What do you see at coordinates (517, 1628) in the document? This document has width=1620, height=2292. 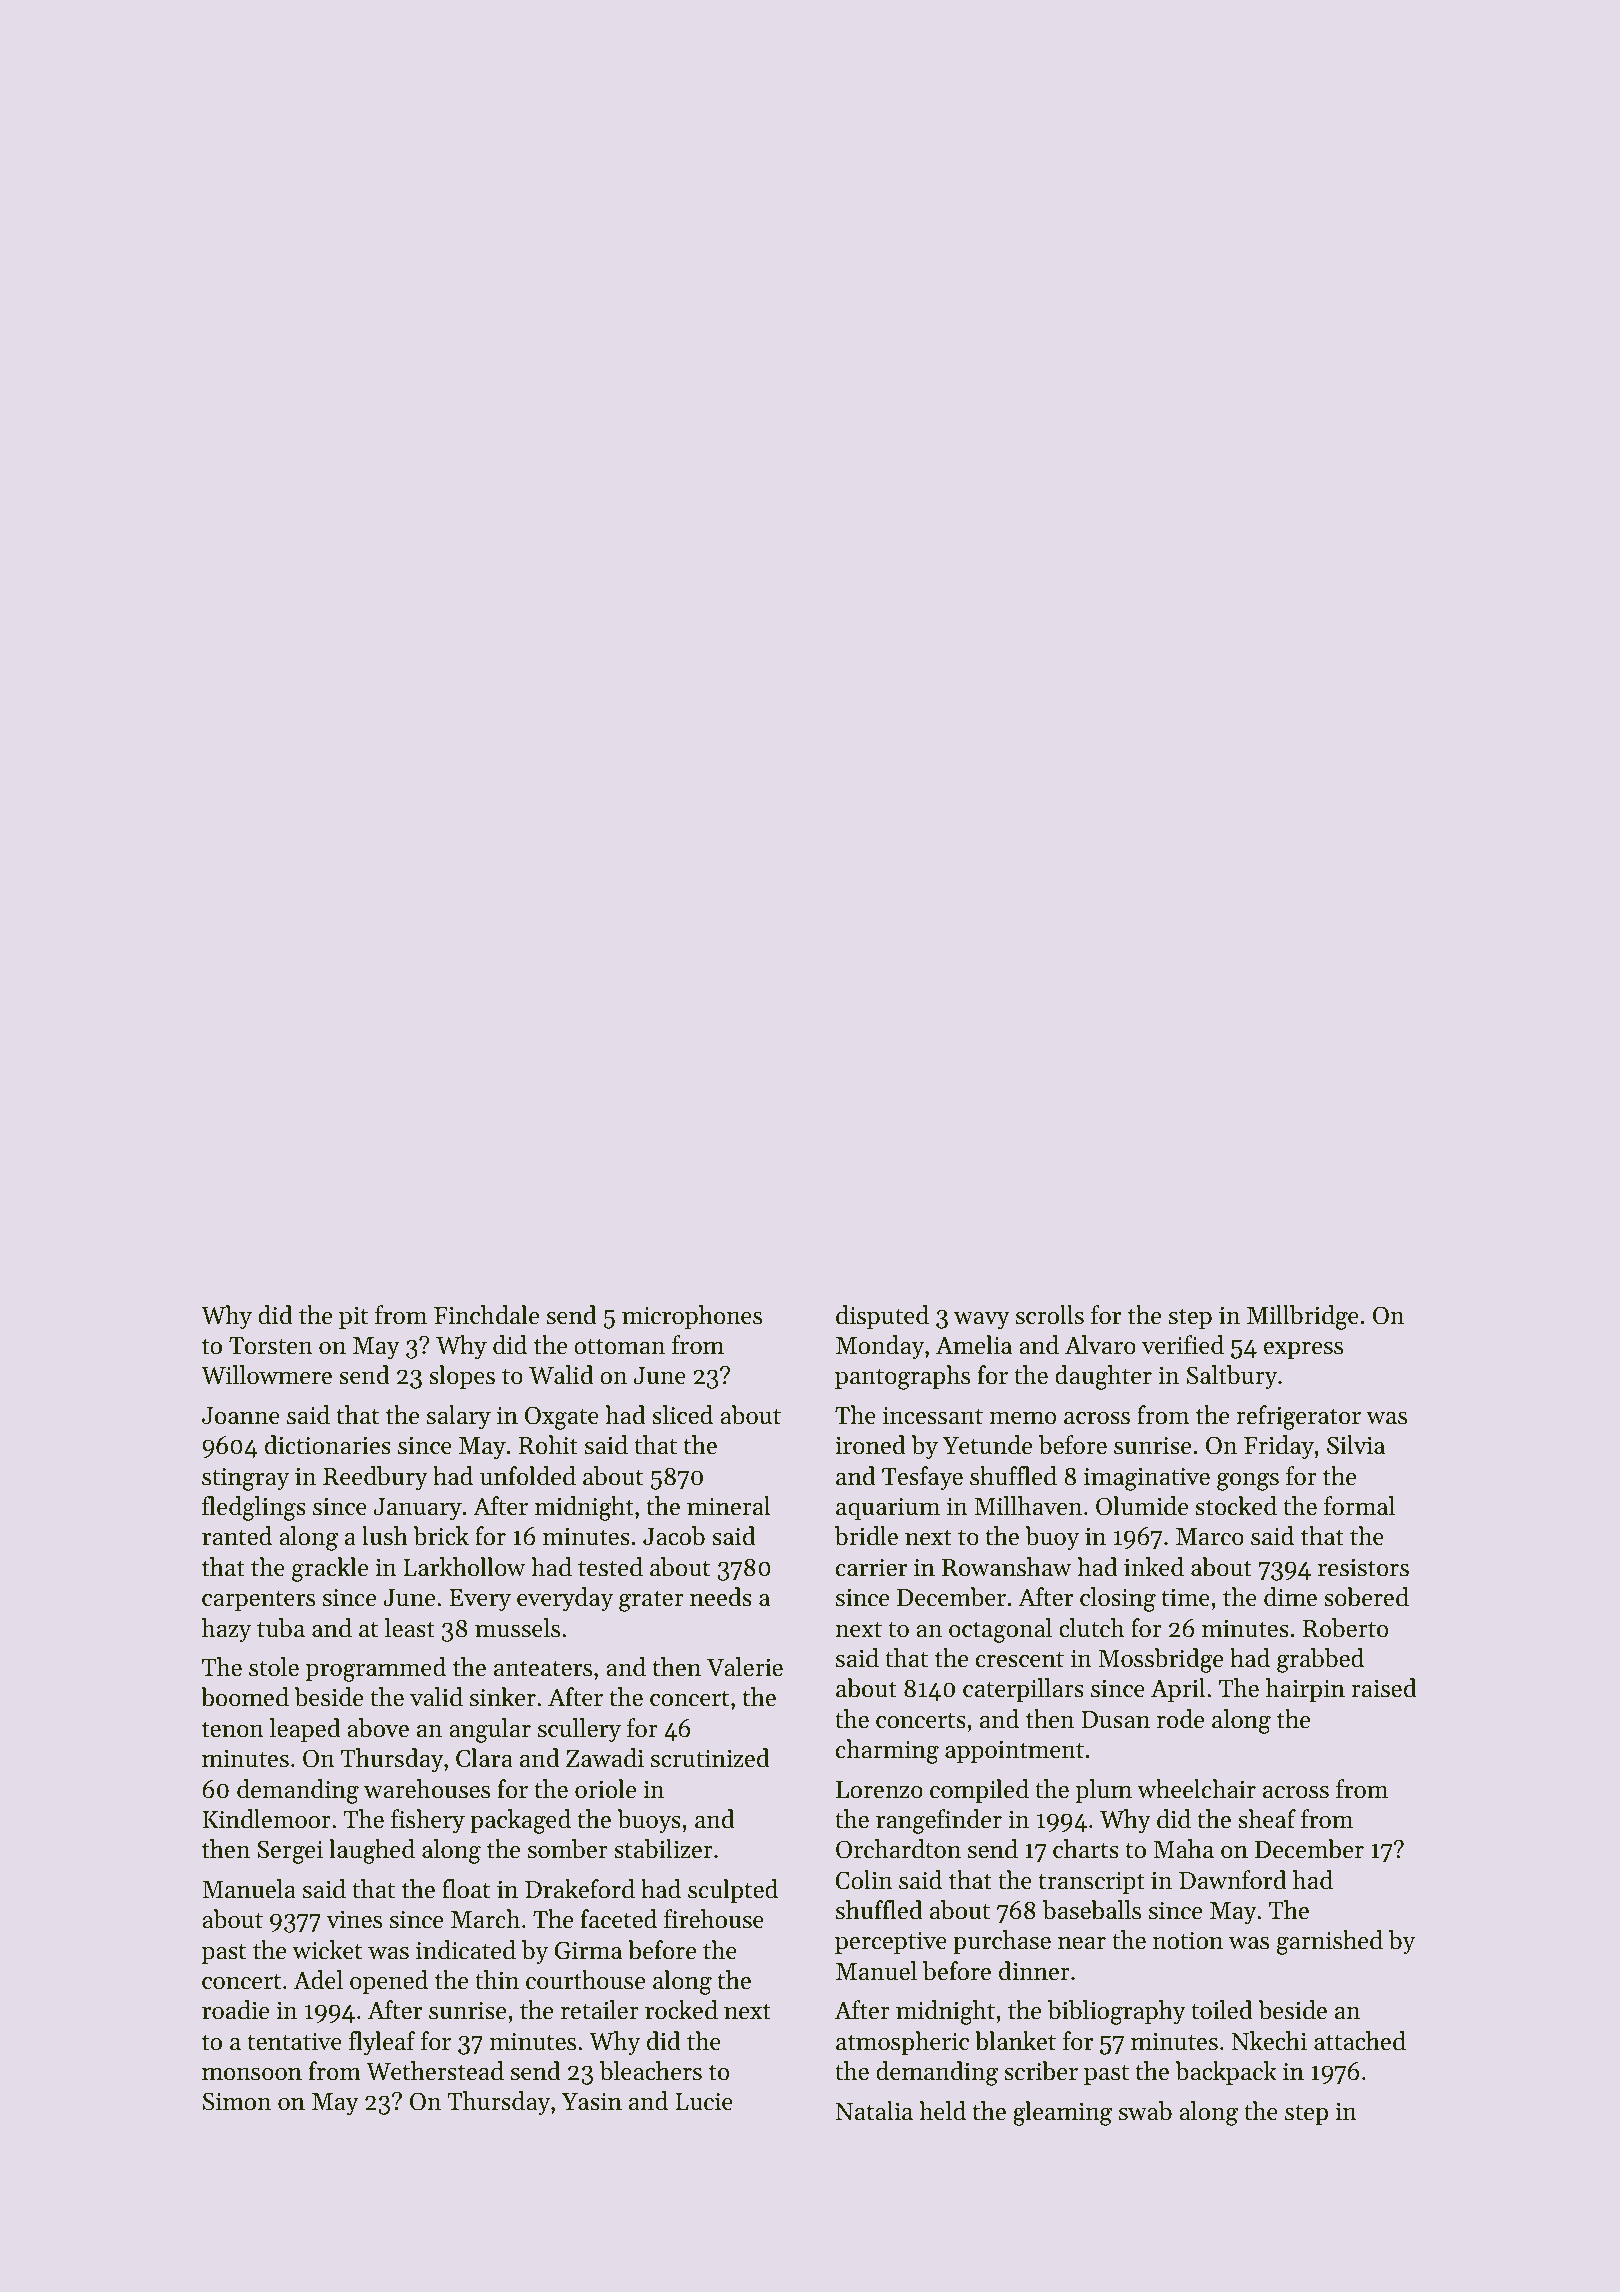 I see `mussels` at bounding box center [517, 1628].
